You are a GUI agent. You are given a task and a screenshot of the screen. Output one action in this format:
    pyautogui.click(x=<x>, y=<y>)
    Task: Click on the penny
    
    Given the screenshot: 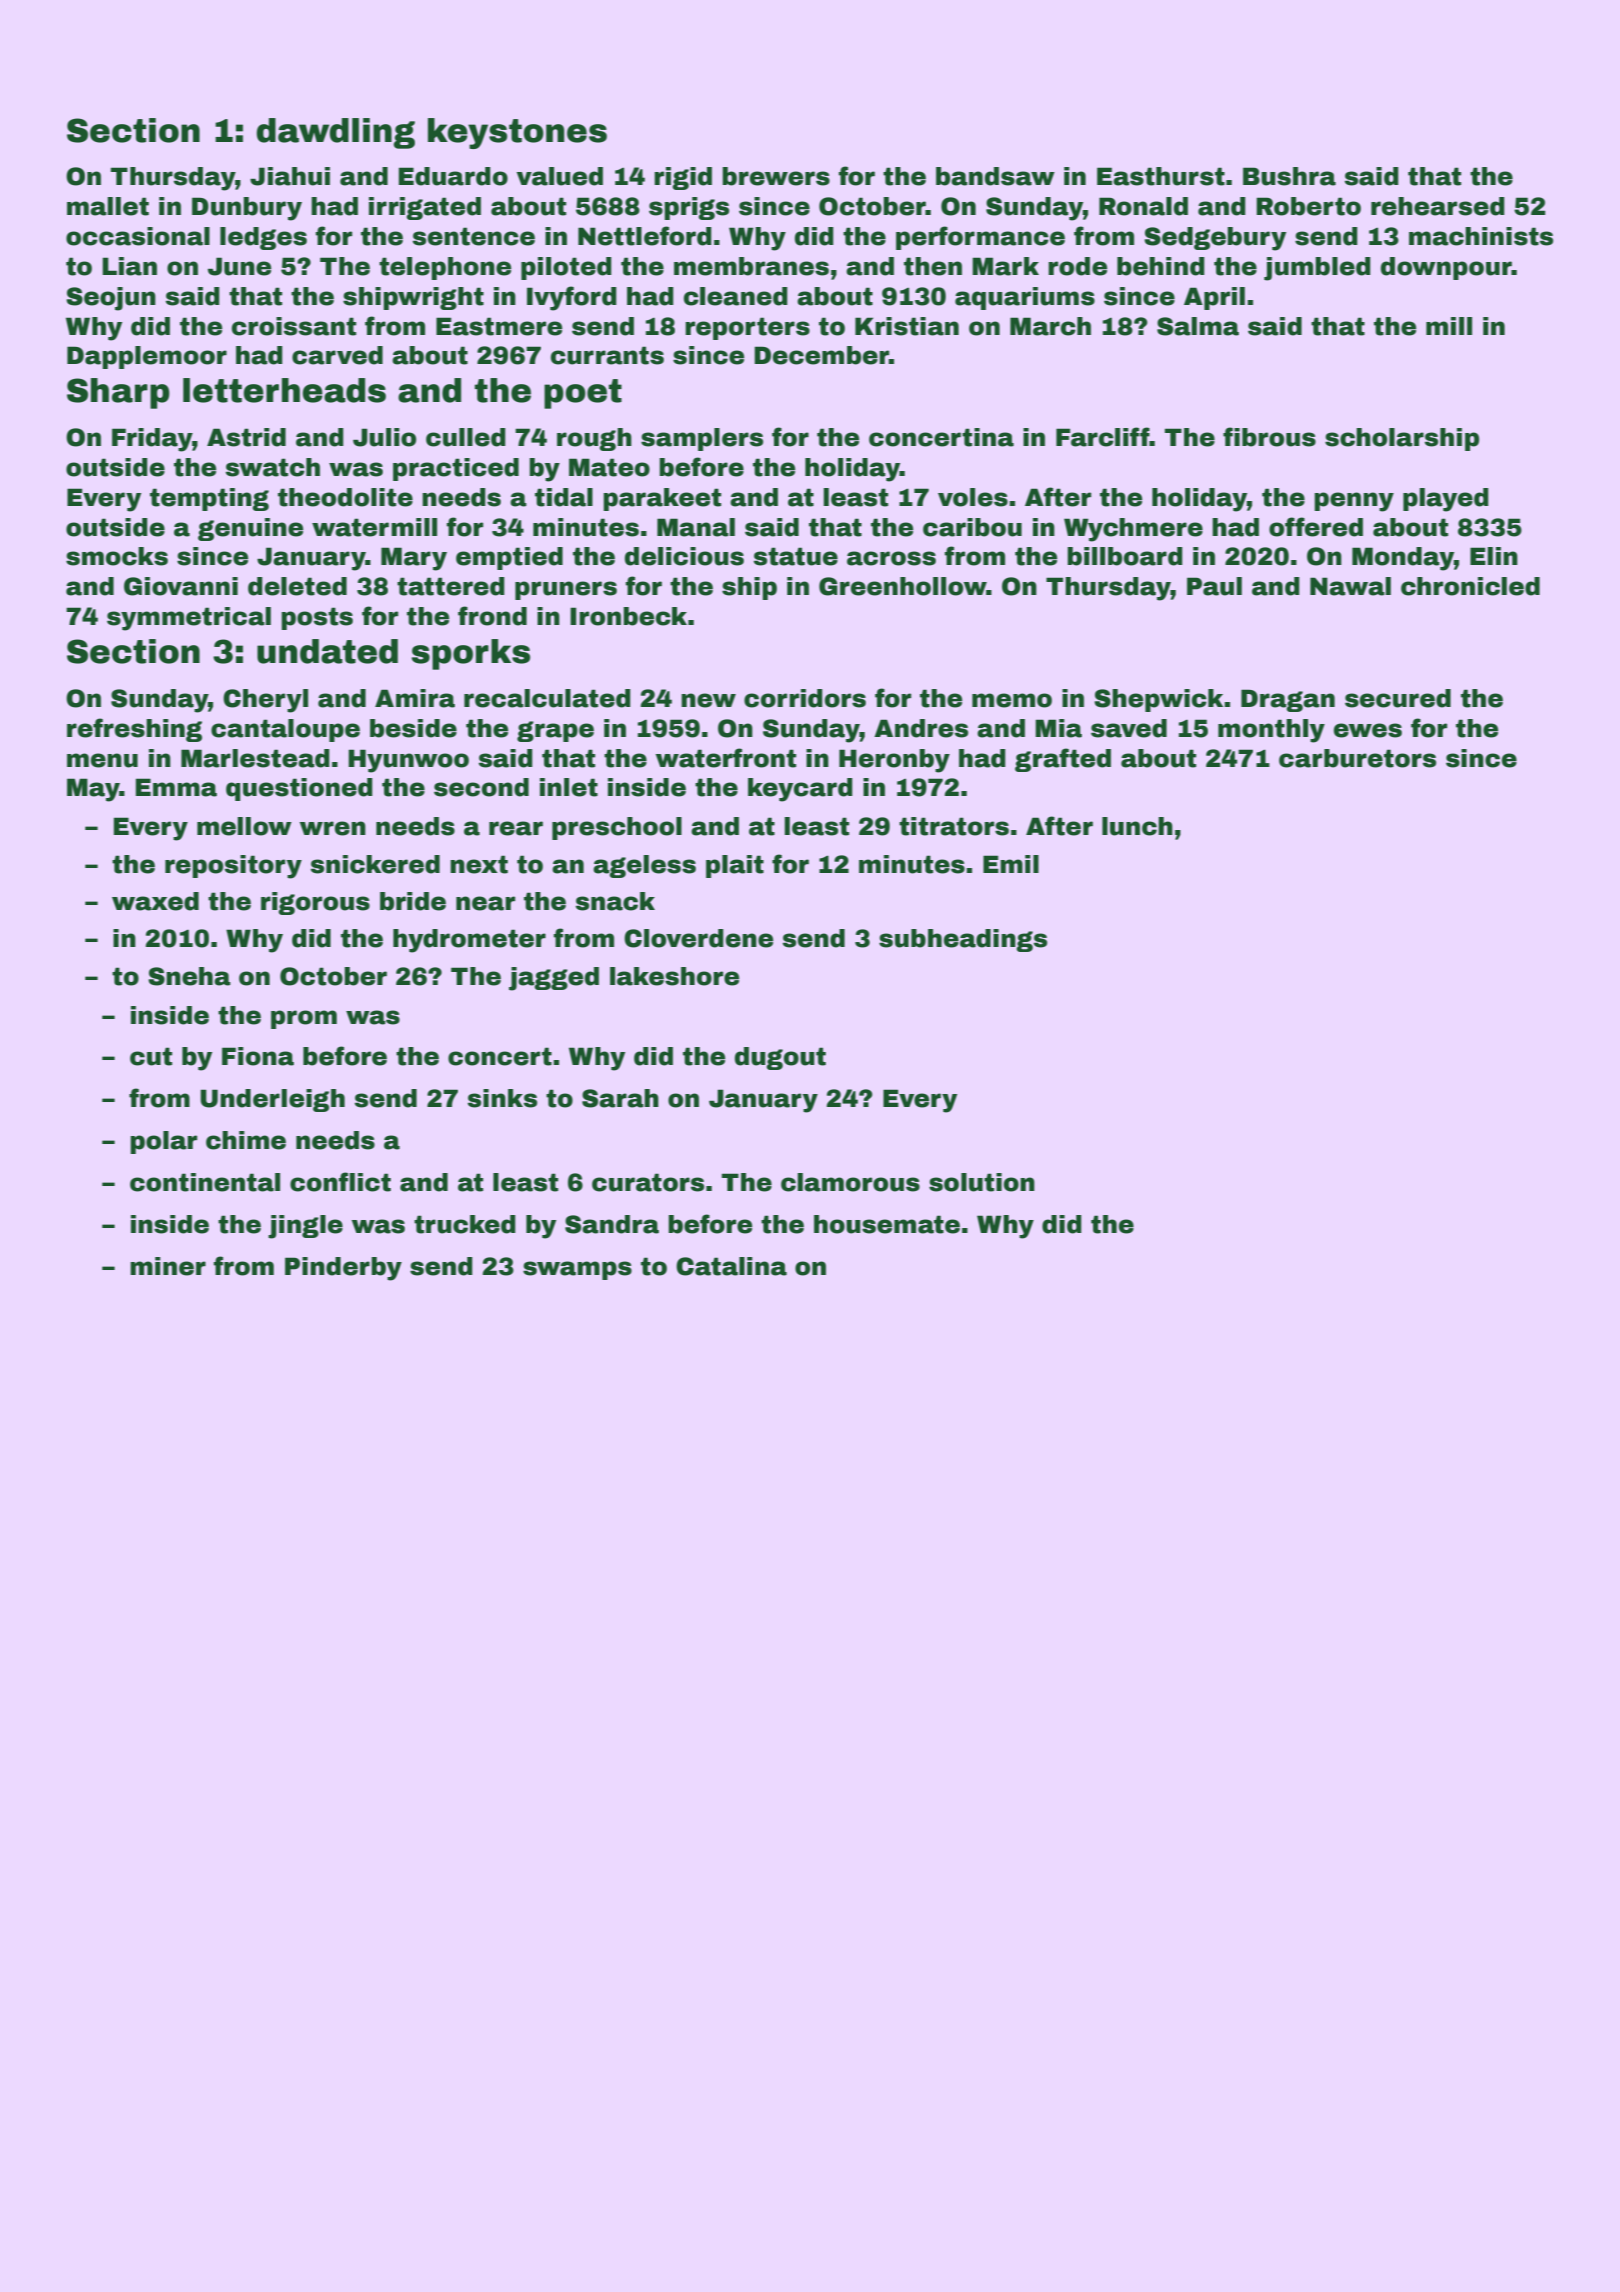 What is the action you would take?
    pyautogui.click(x=1354, y=502)
